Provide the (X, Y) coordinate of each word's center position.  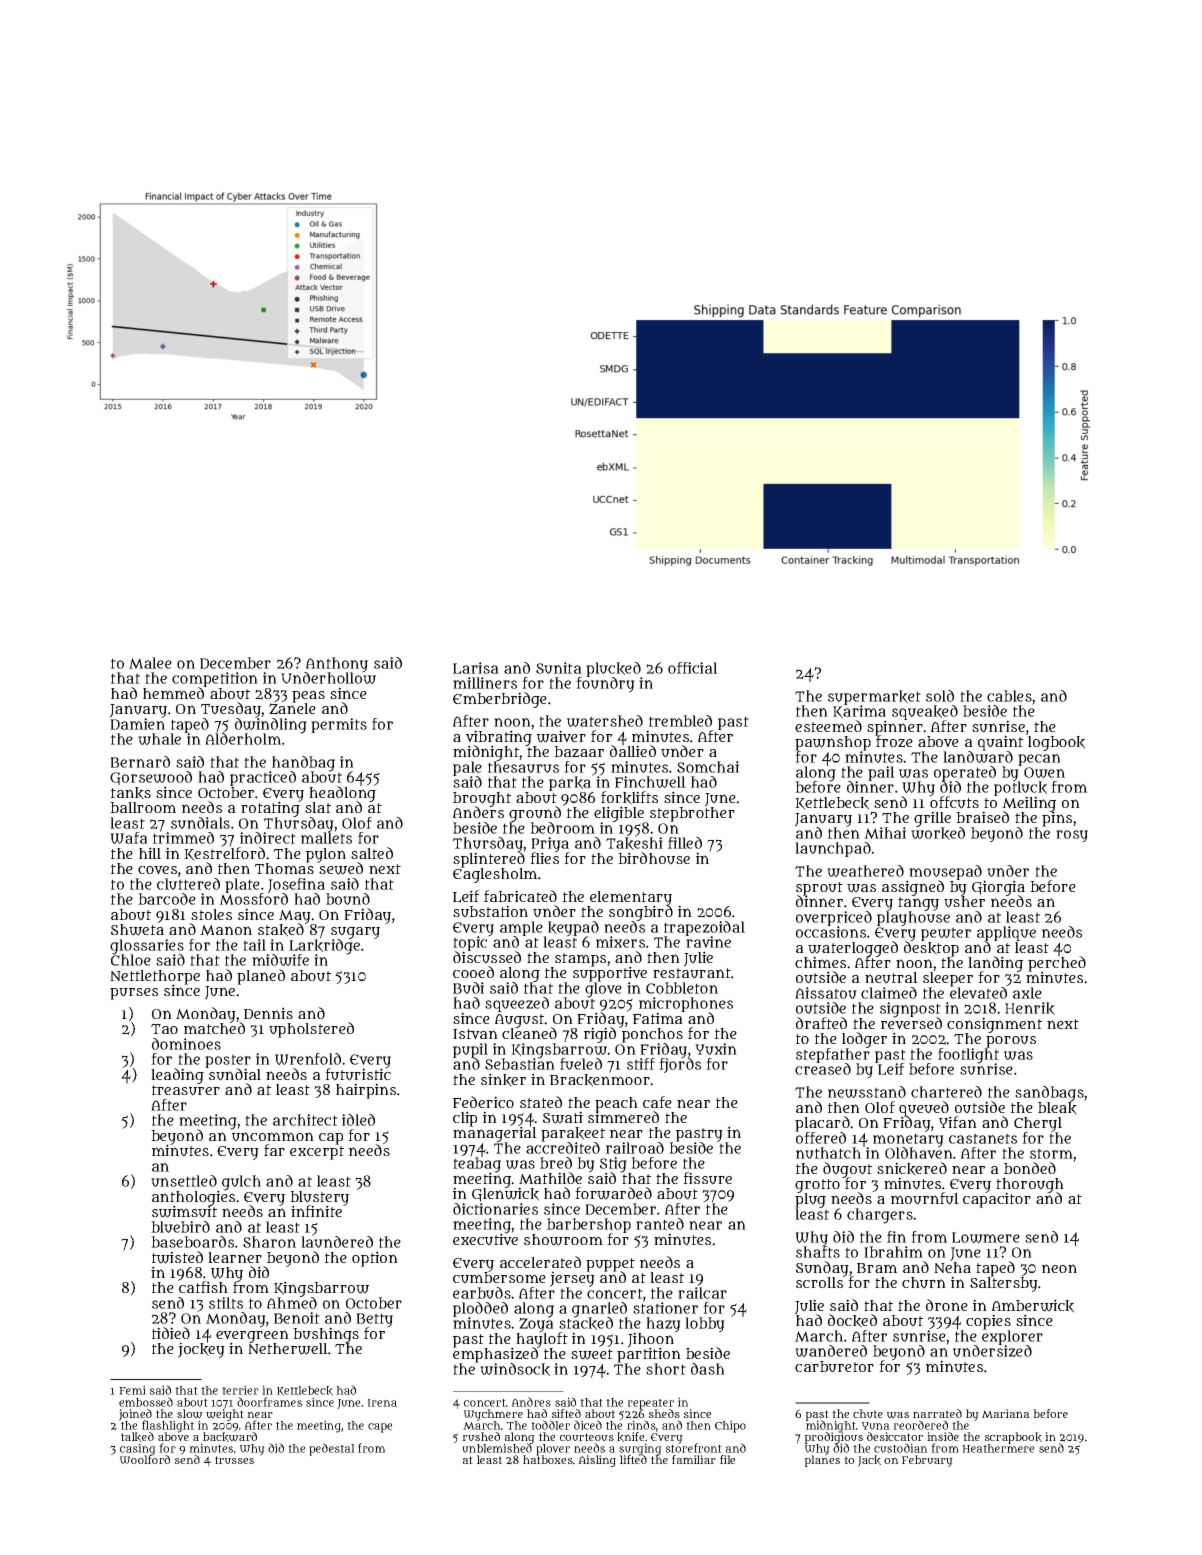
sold (940, 696)
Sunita (559, 668)
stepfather (833, 1055)
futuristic (358, 1075)
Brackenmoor (600, 1080)
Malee (150, 663)
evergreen (252, 1336)
